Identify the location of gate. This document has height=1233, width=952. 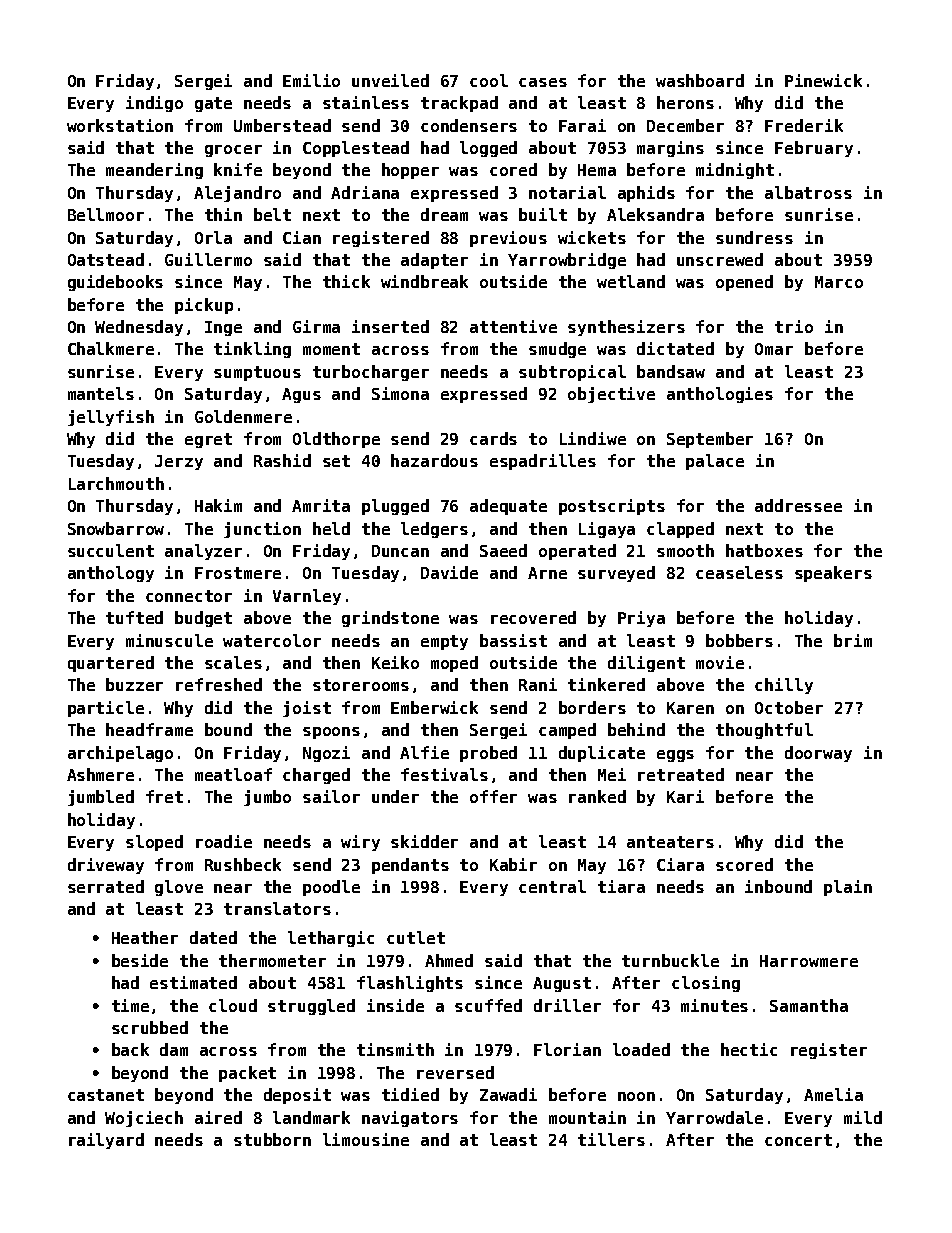
(213, 104).
